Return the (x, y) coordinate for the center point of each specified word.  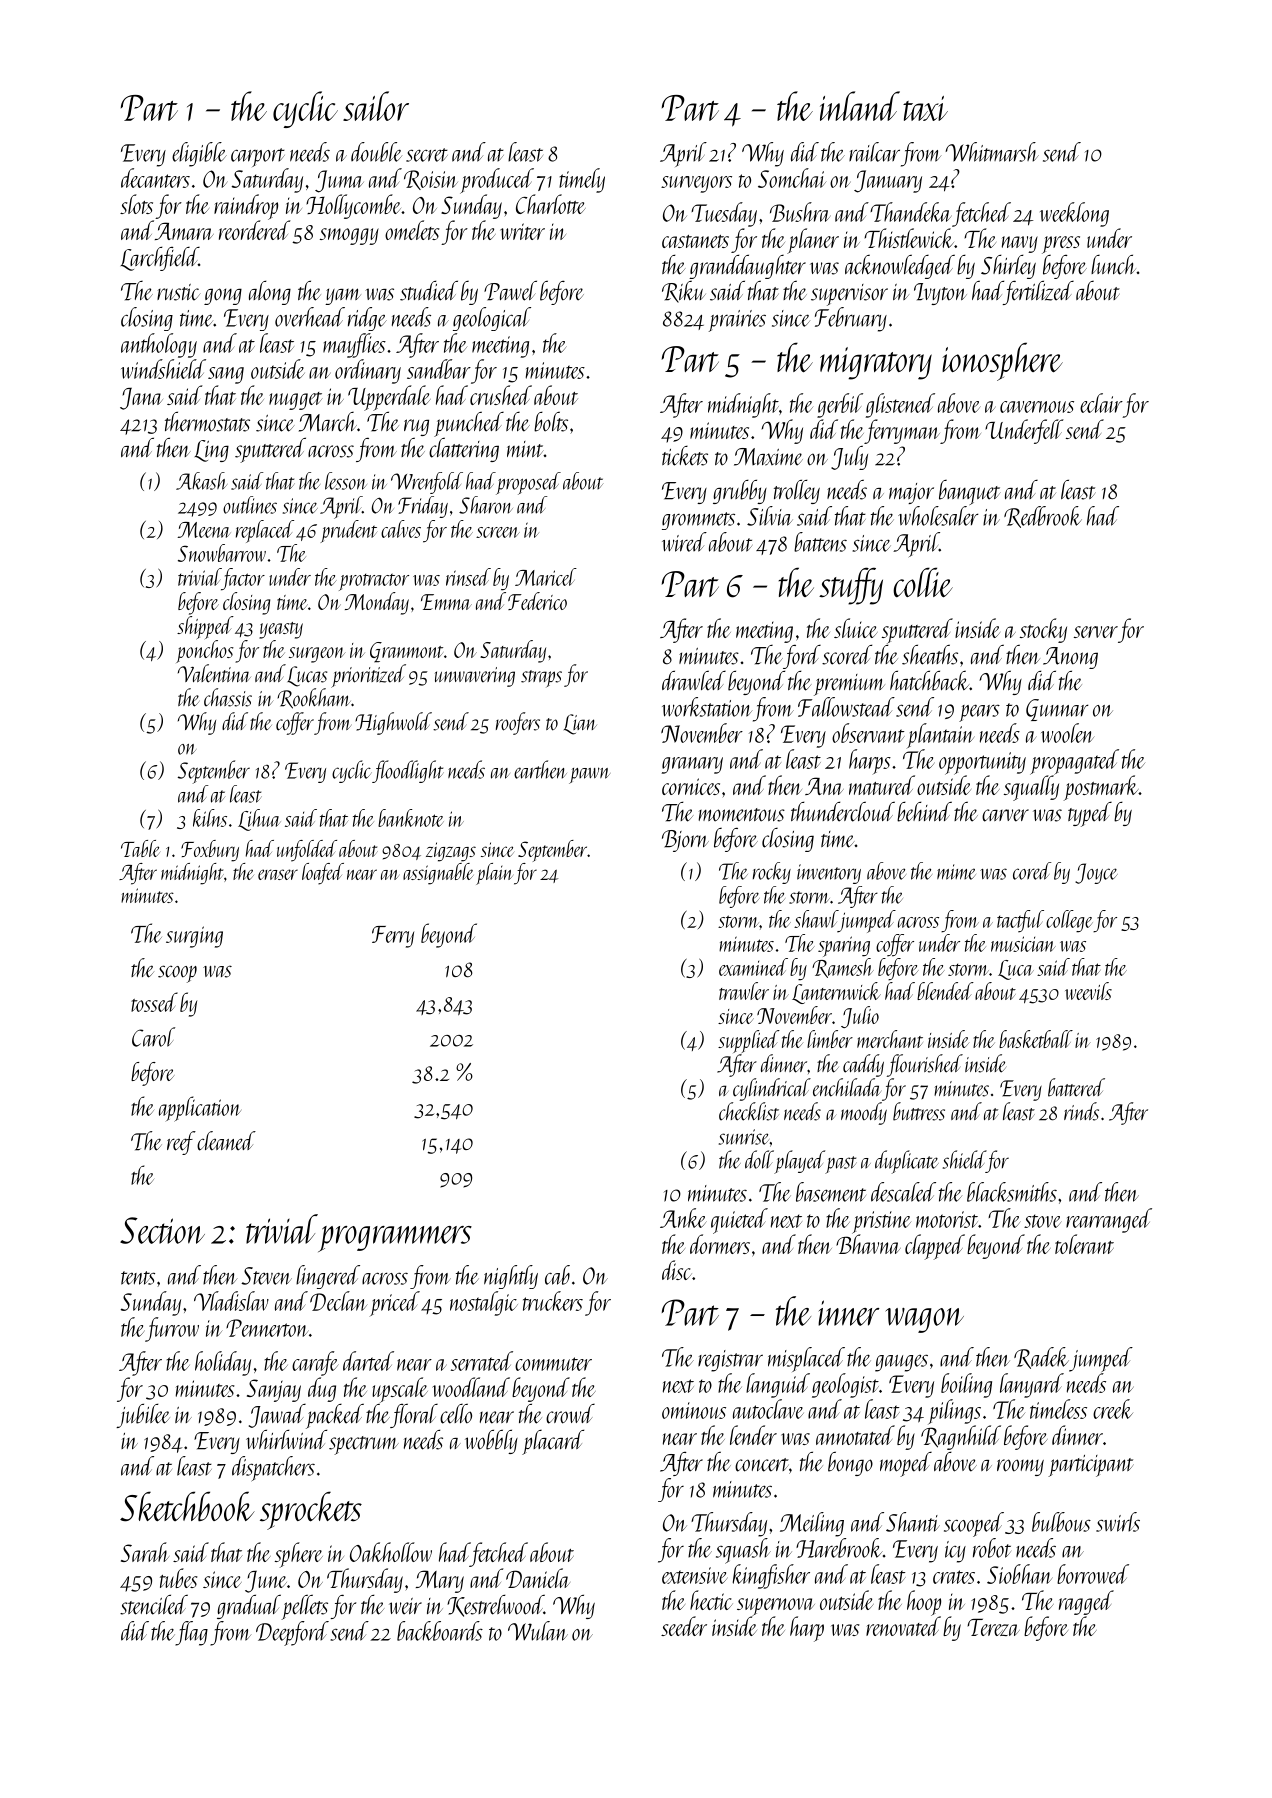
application (200, 1109)
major (911, 493)
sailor (376, 106)
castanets (695, 241)
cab (557, 1275)
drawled (694, 680)
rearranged (1109, 1220)
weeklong (1074, 214)
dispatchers (273, 1468)
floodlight (408, 771)
